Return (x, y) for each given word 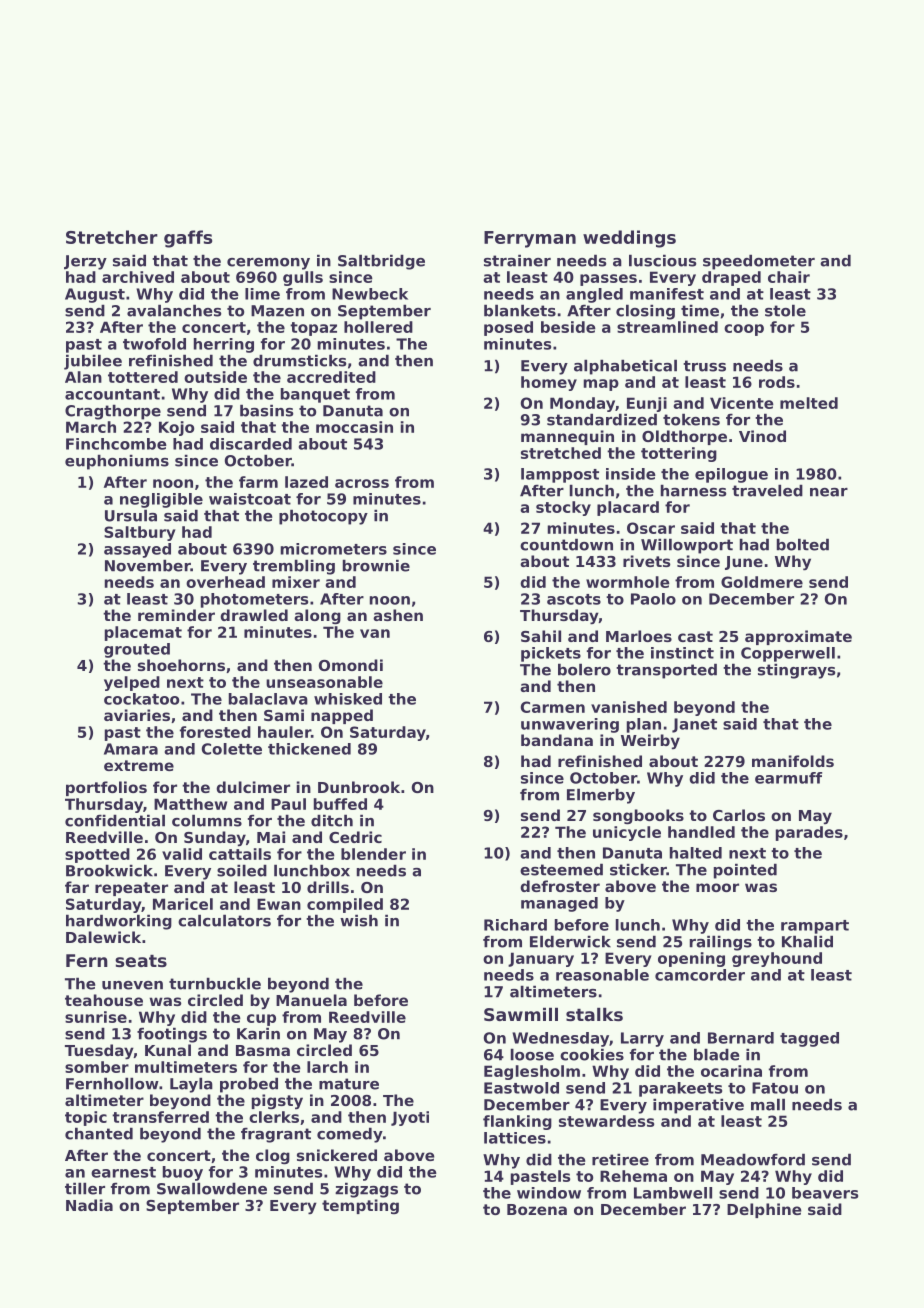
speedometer (759, 262)
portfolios (106, 788)
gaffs (188, 239)
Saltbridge (381, 262)
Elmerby (601, 796)
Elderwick (570, 941)
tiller (85, 1188)
